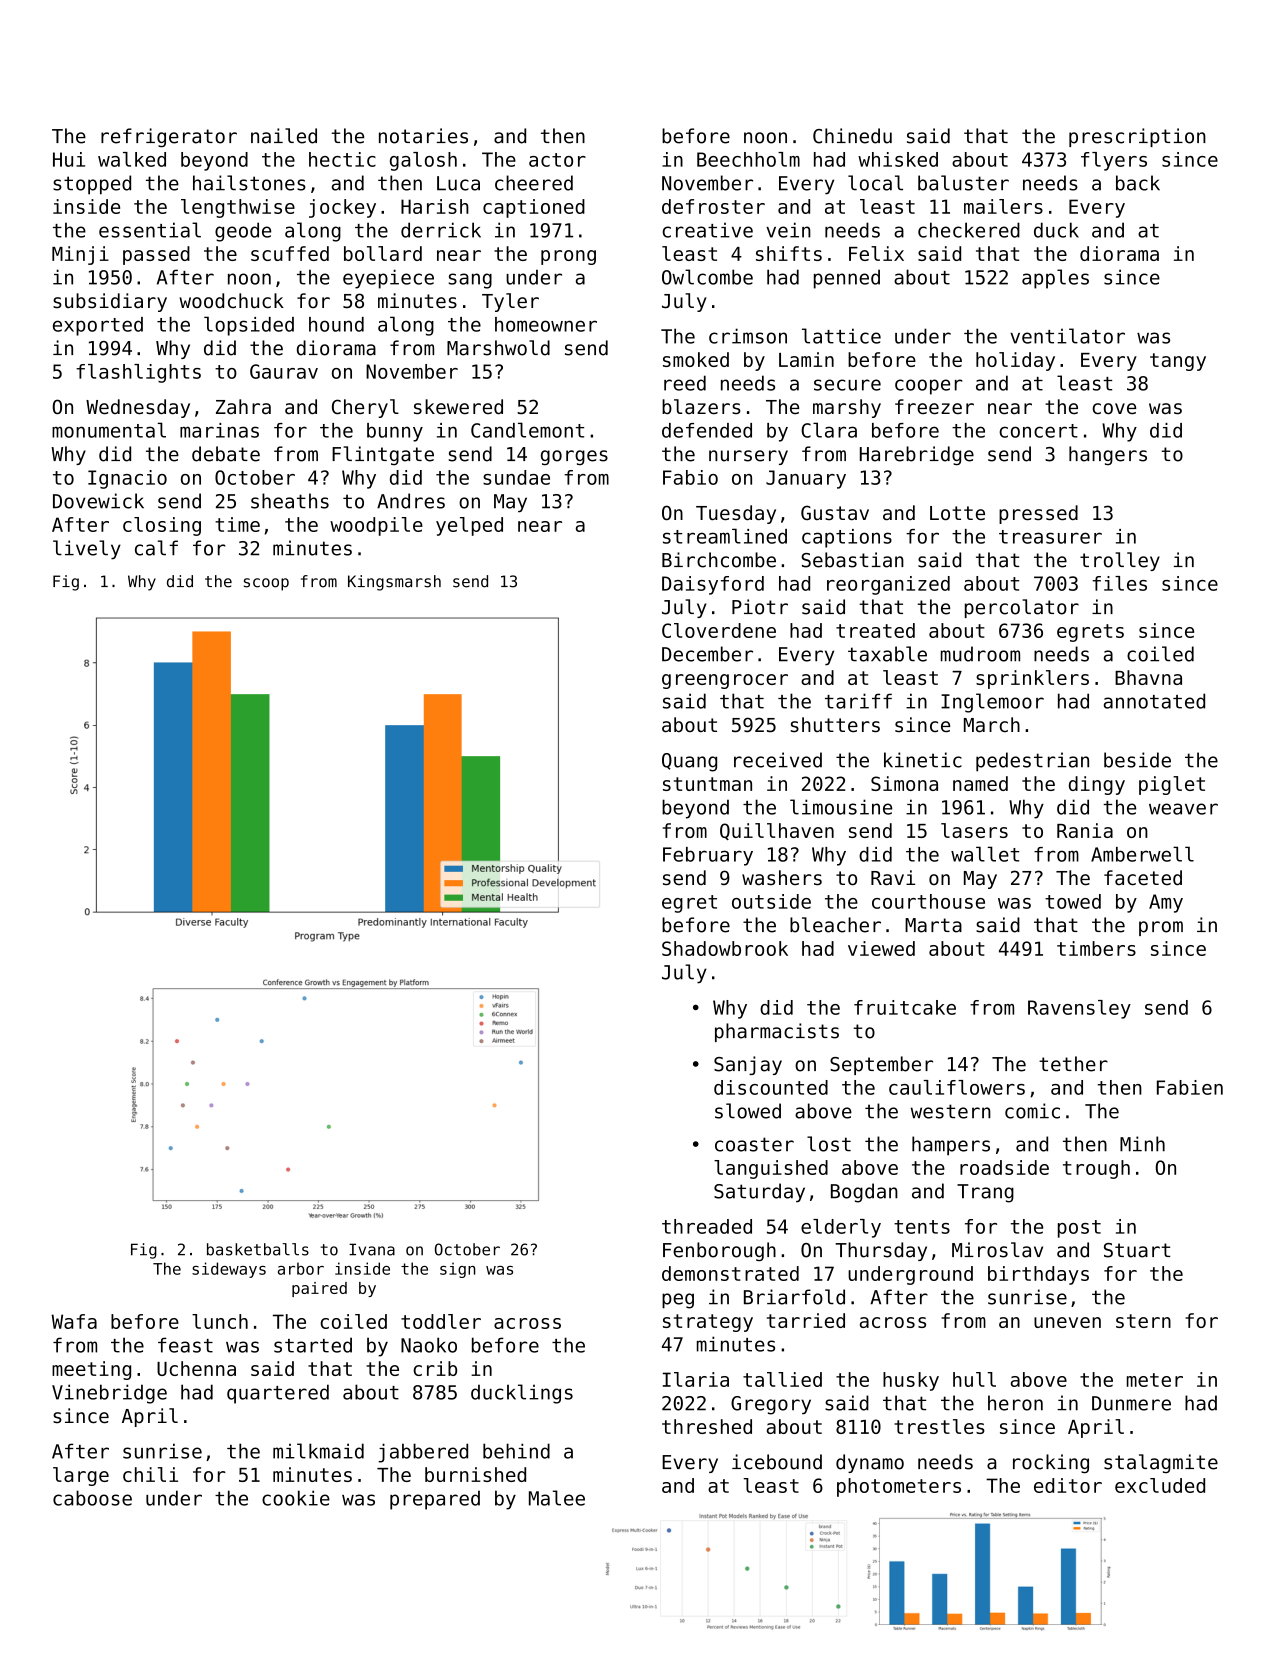  What do you see at coordinates (266, 584) in the page?
I see `scoop` at bounding box center [266, 584].
